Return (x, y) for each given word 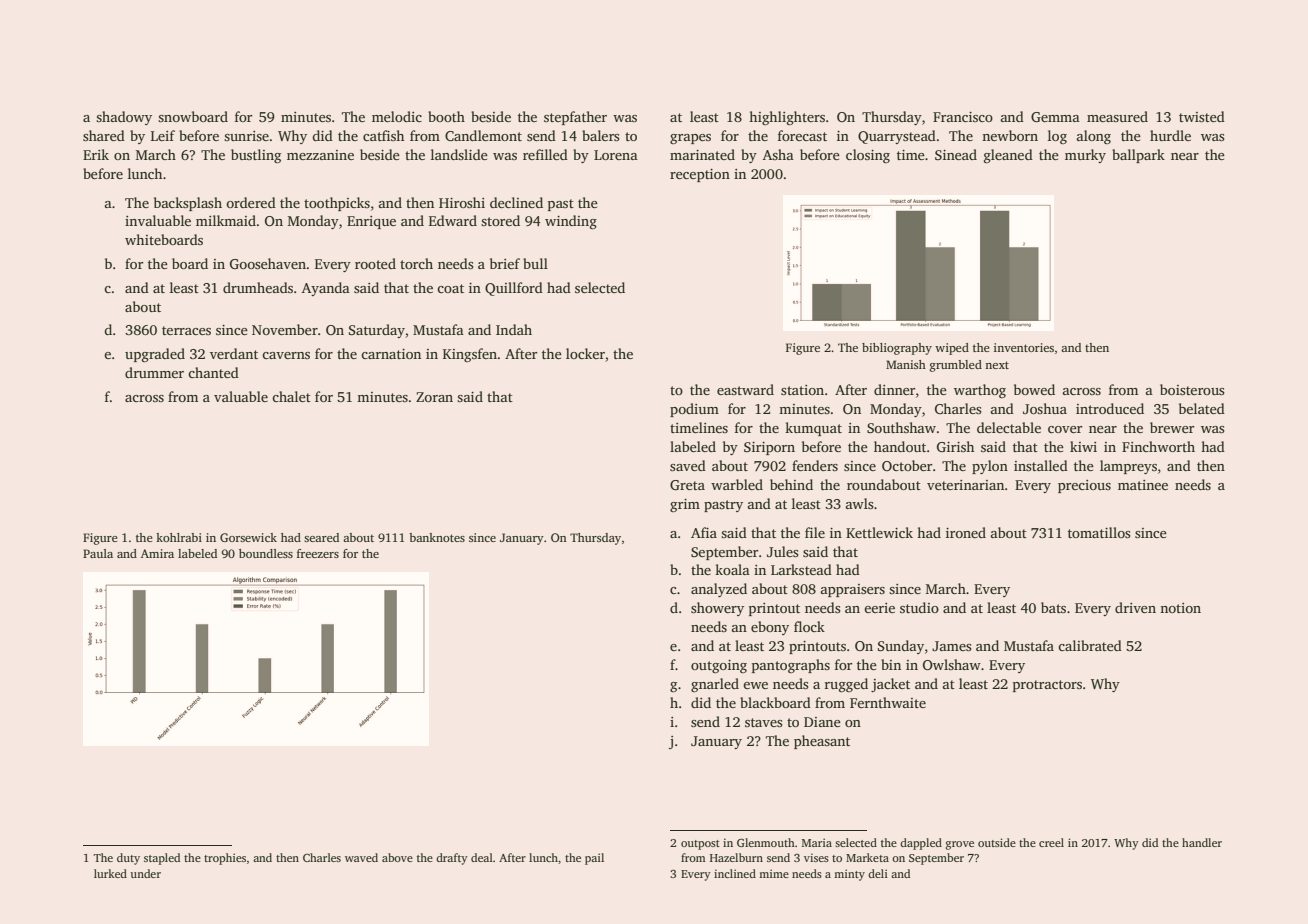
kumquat (813, 429)
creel (1051, 842)
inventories (1024, 347)
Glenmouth (766, 842)
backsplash (188, 204)
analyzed (719, 590)
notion (1180, 608)
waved (361, 857)
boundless (266, 553)
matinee (1143, 485)
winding (571, 222)
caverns (286, 355)
